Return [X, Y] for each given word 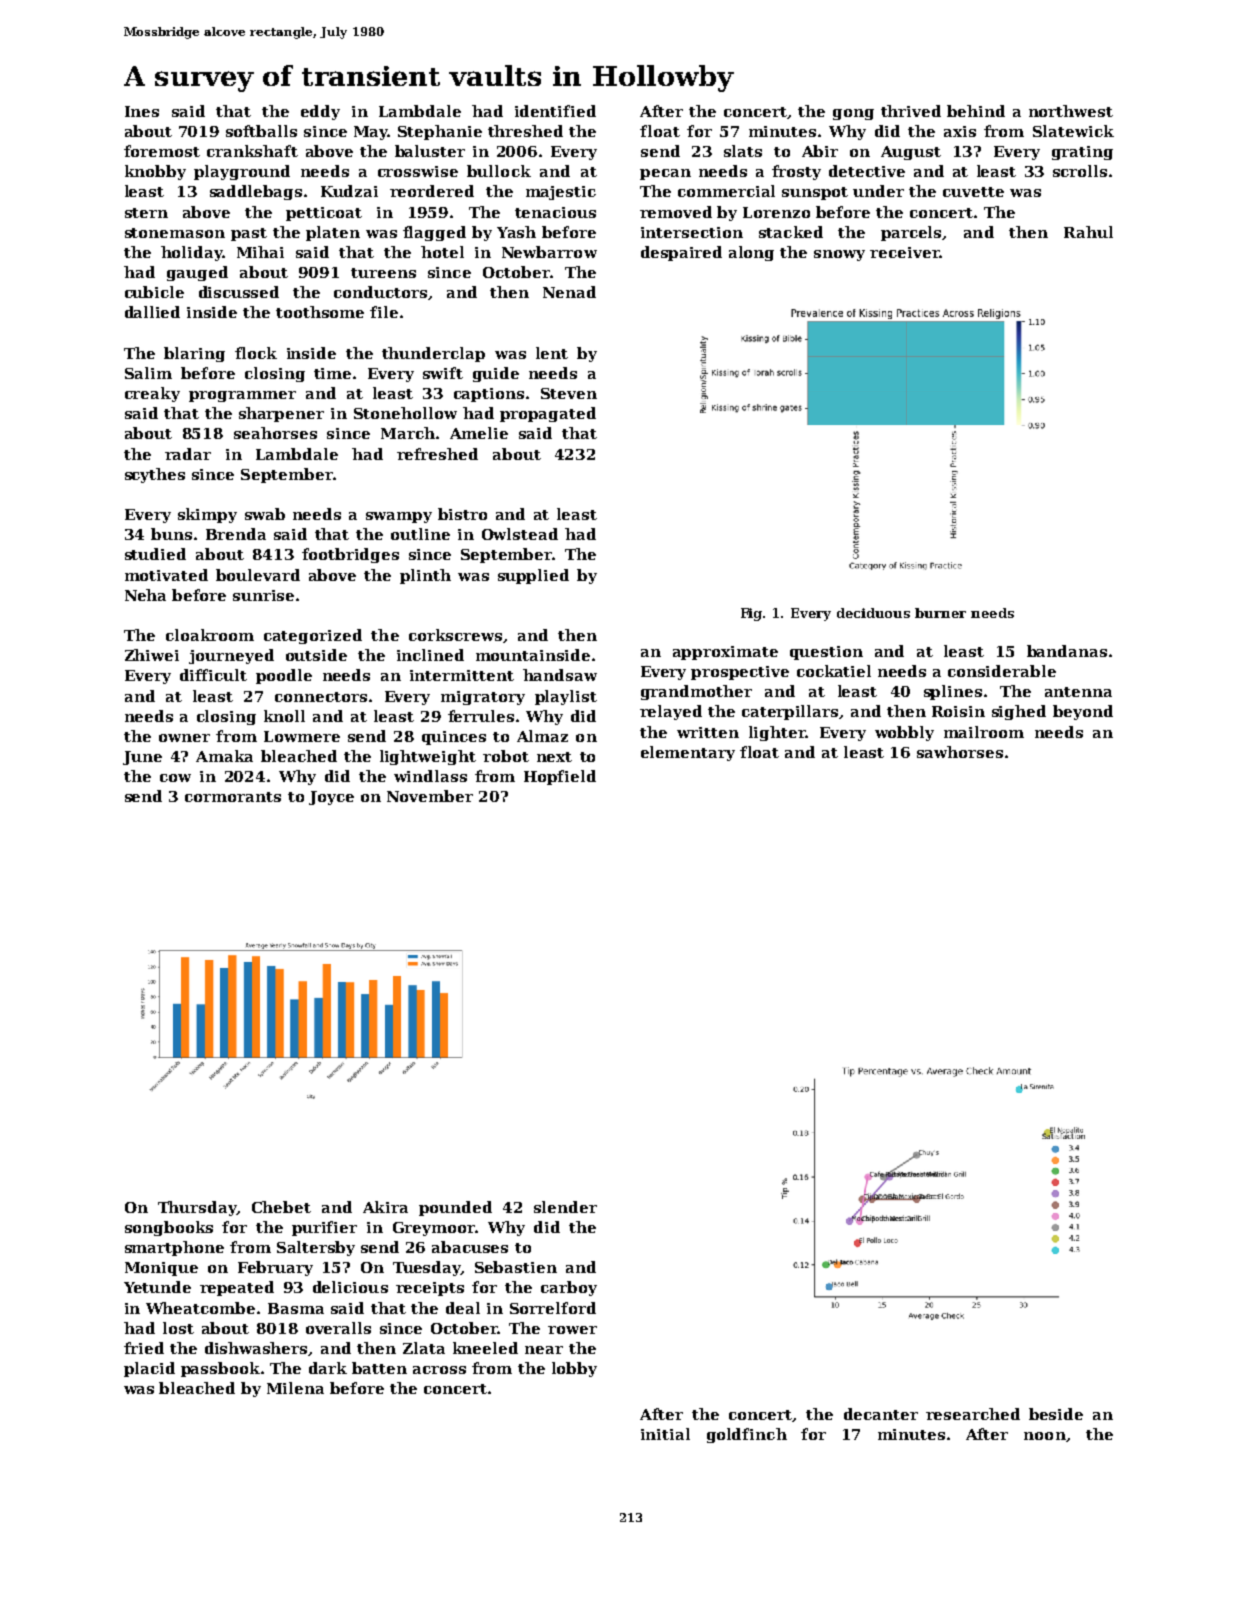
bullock [499, 171]
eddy [320, 112]
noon [1044, 1436]
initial [665, 1434]
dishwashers [256, 1348]
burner [940, 613]
